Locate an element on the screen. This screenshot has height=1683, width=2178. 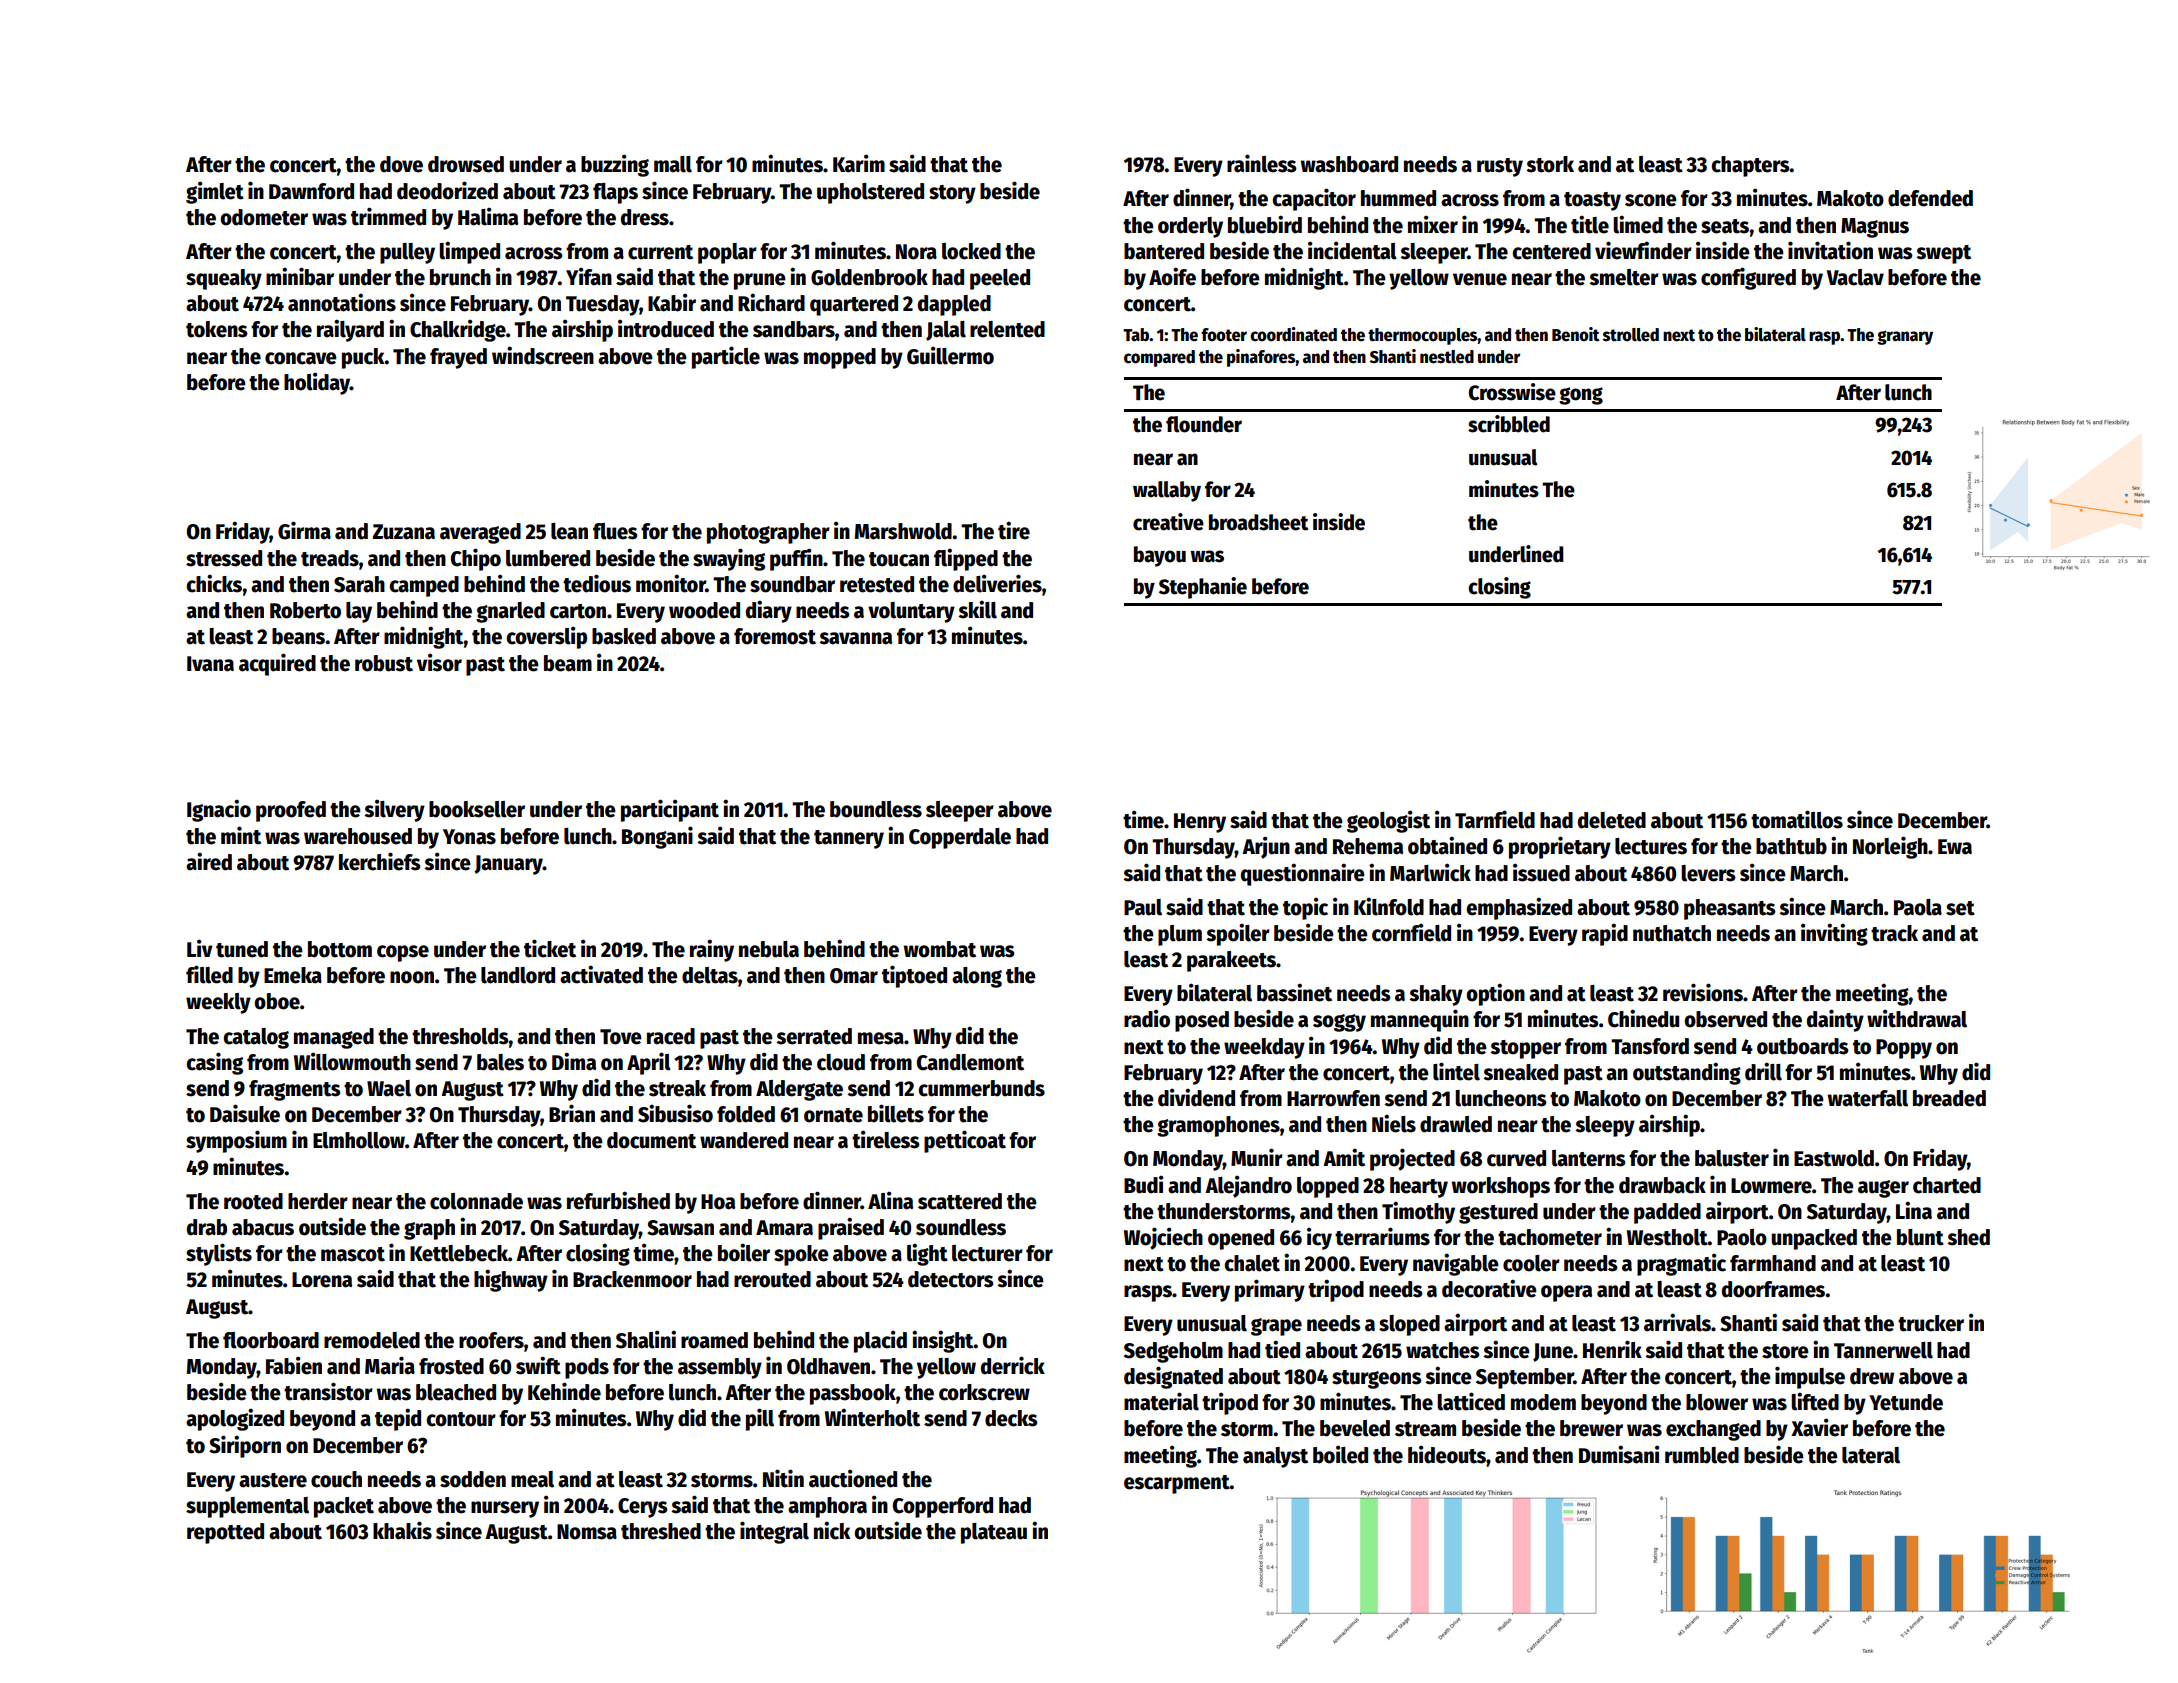
integral is located at coordinates (774, 1532).
